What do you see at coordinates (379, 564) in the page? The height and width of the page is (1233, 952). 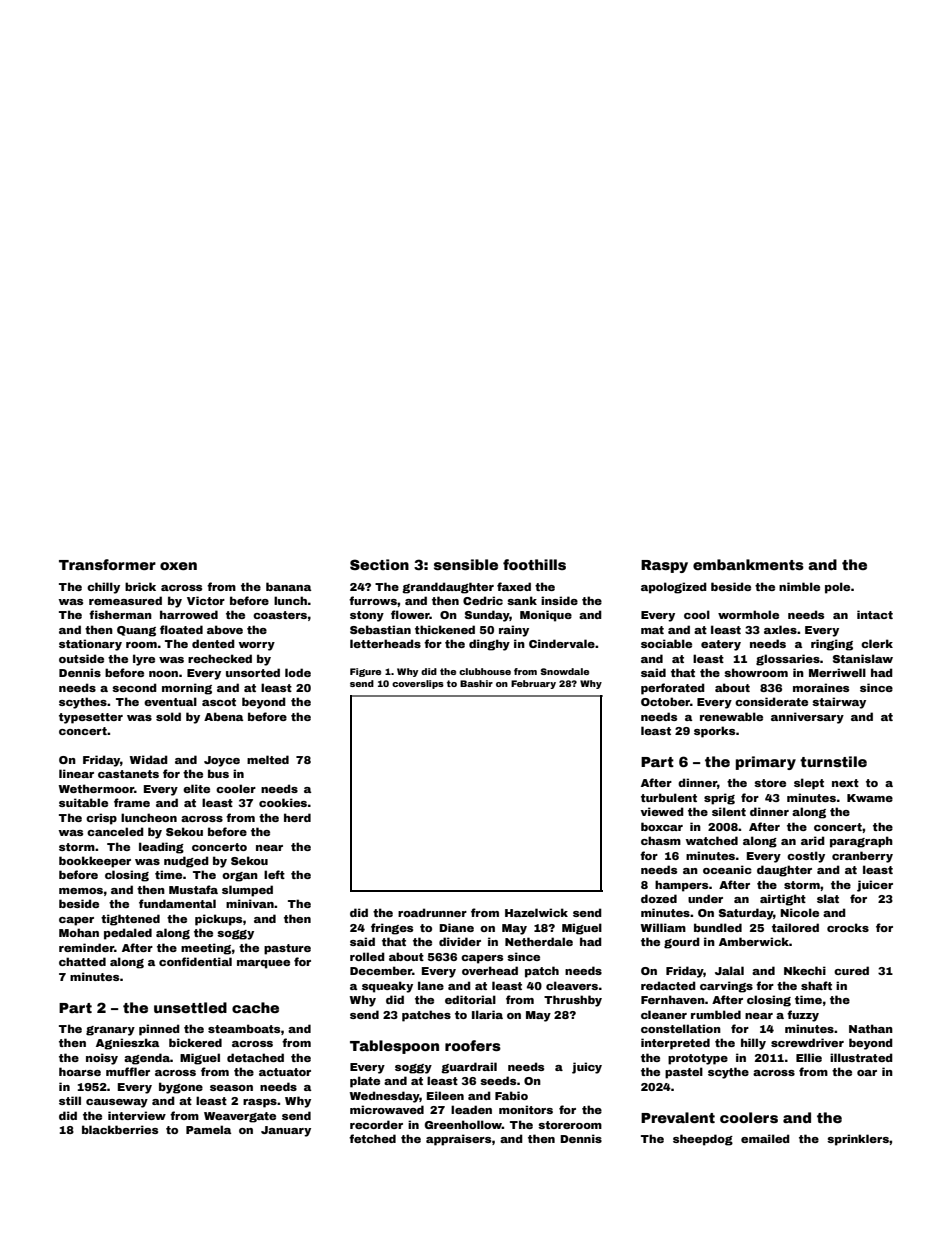 I see `Section` at bounding box center [379, 564].
